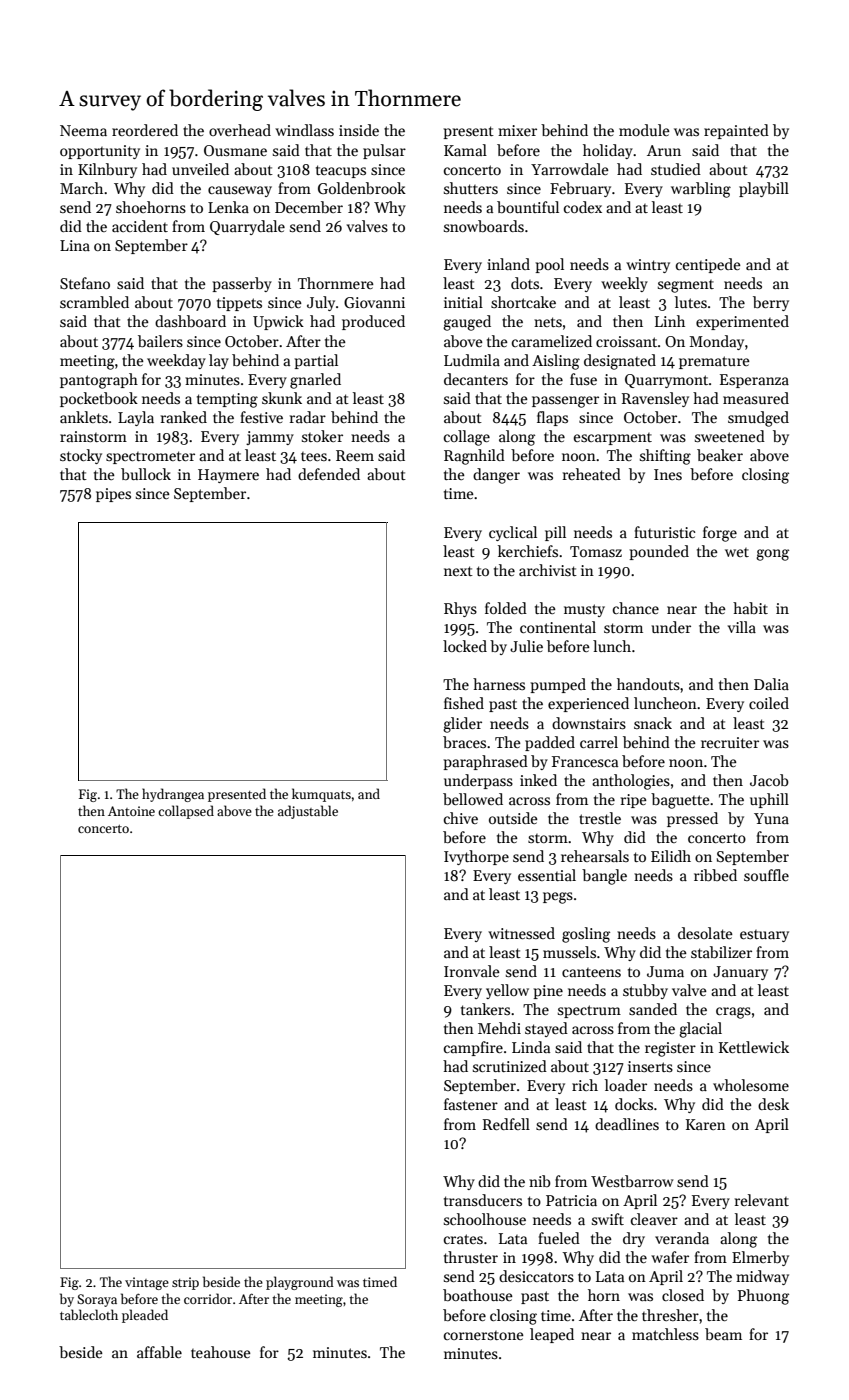 The height and width of the screenshot is (1400, 849). What do you see at coordinates (228, 207) in the screenshot?
I see `Lenka` at bounding box center [228, 207].
